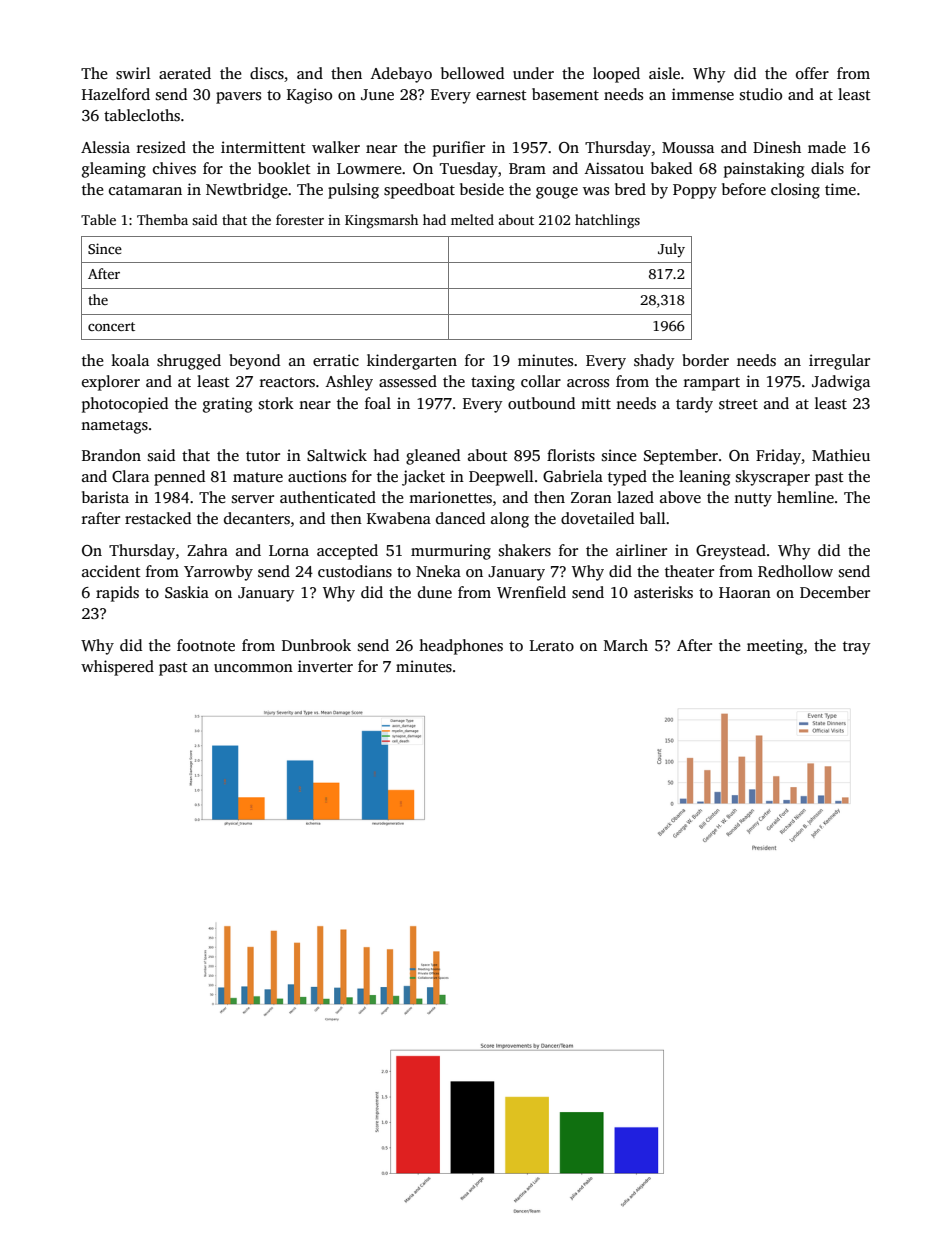 This screenshot has width=952, height=1233. I want to click on barista, so click(105, 497).
